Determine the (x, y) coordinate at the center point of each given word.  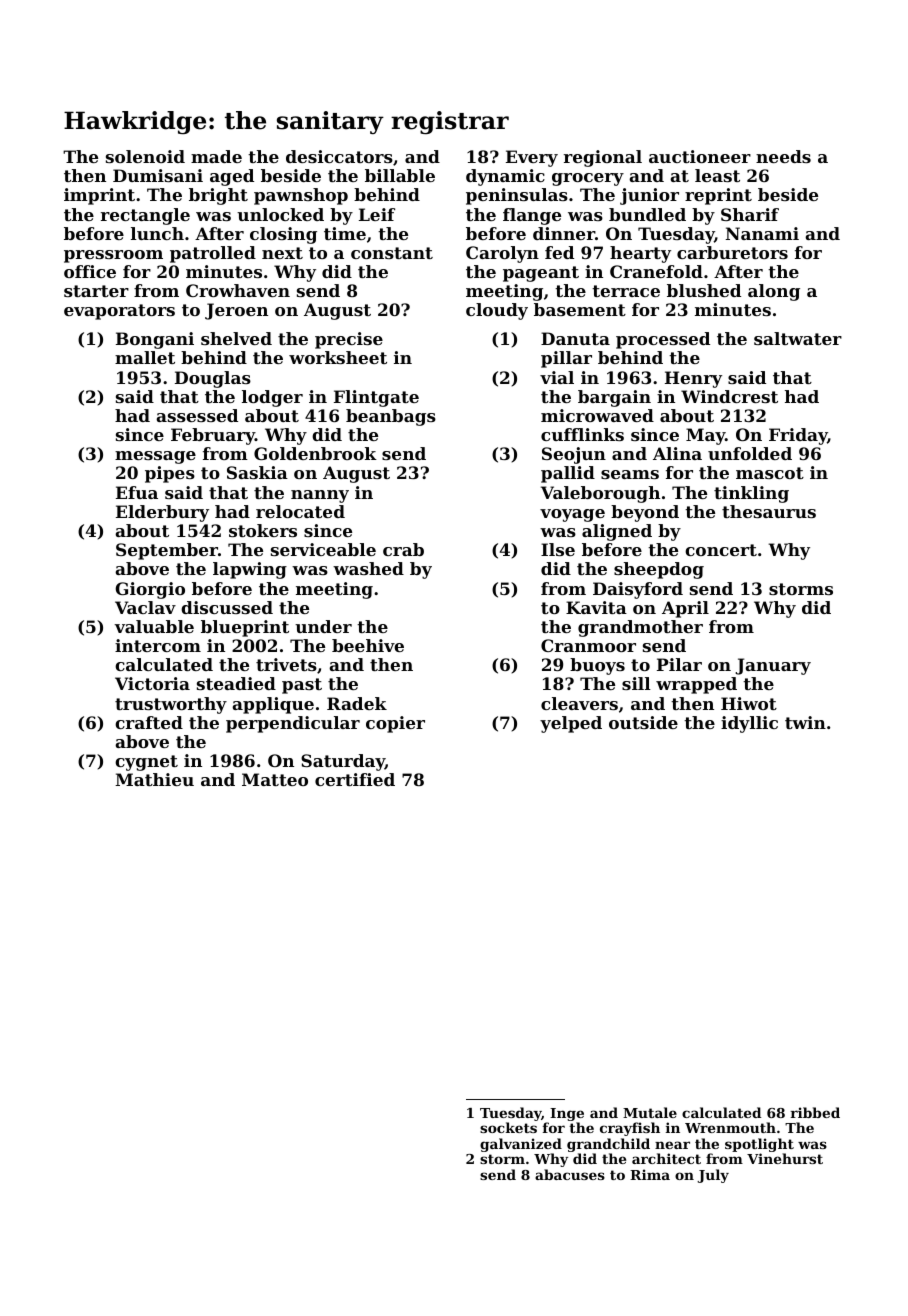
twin (805, 722)
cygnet (146, 763)
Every (532, 158)
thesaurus (769, 511)
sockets (508, 1127)
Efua (137, 492)
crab (403, 549)
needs (783, 156)
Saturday (343, 762)
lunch (157, 233)
